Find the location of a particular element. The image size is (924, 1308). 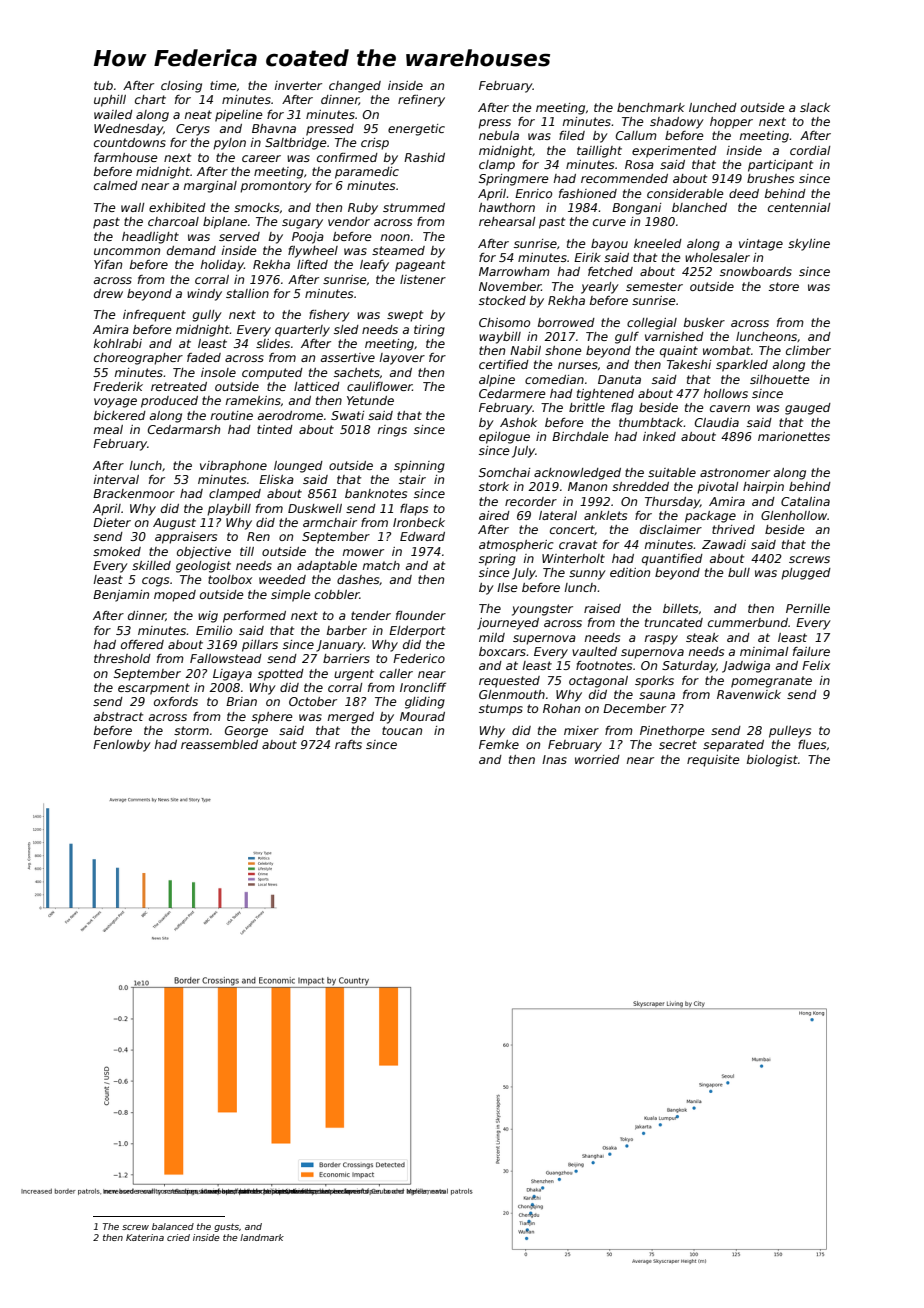

landmark is located at coordinates (262, 1237).
